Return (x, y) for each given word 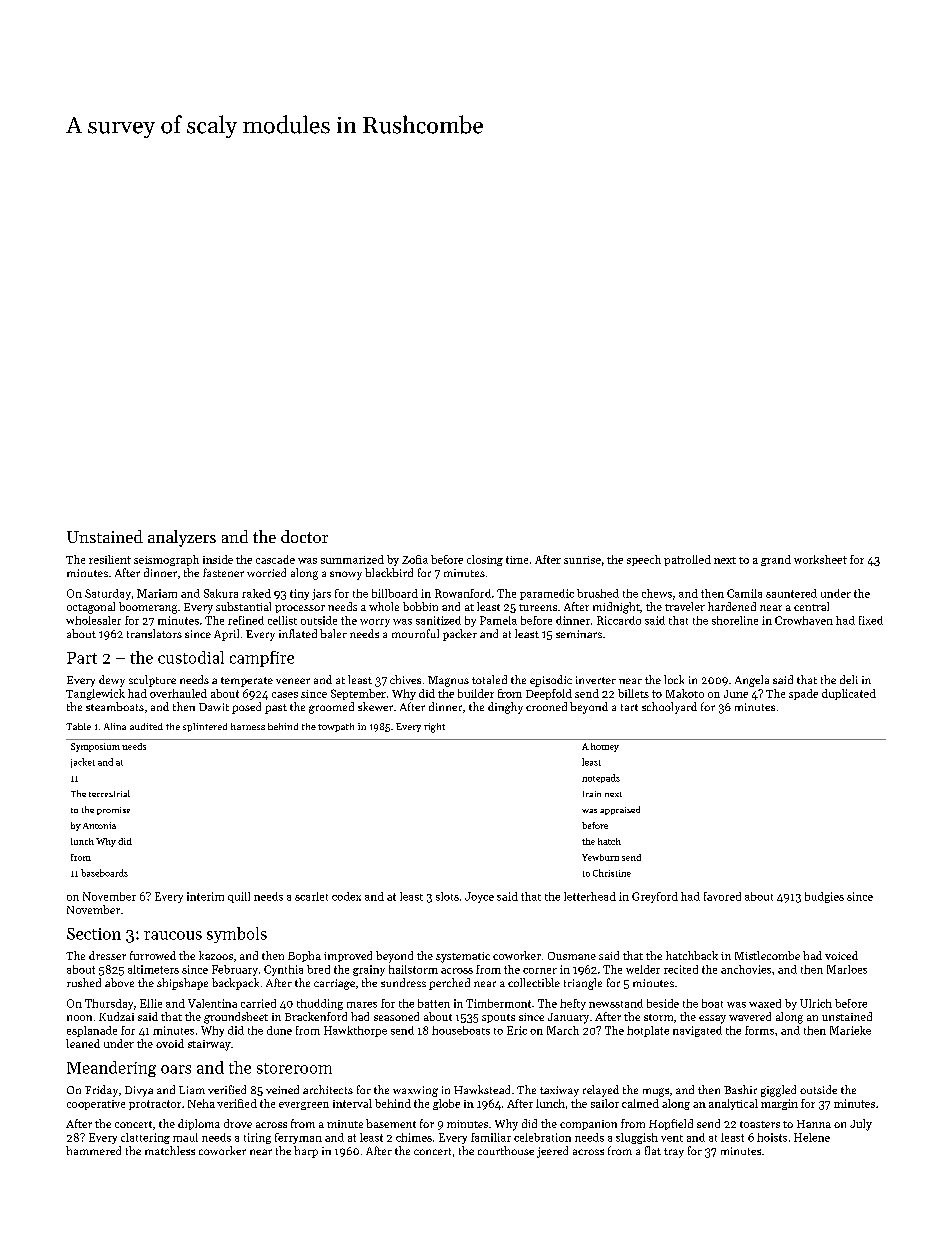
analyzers (182, 538)
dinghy (505, 708)
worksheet (820, 559)
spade (803, 694)
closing (485, 560)
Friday (101, 1091)
